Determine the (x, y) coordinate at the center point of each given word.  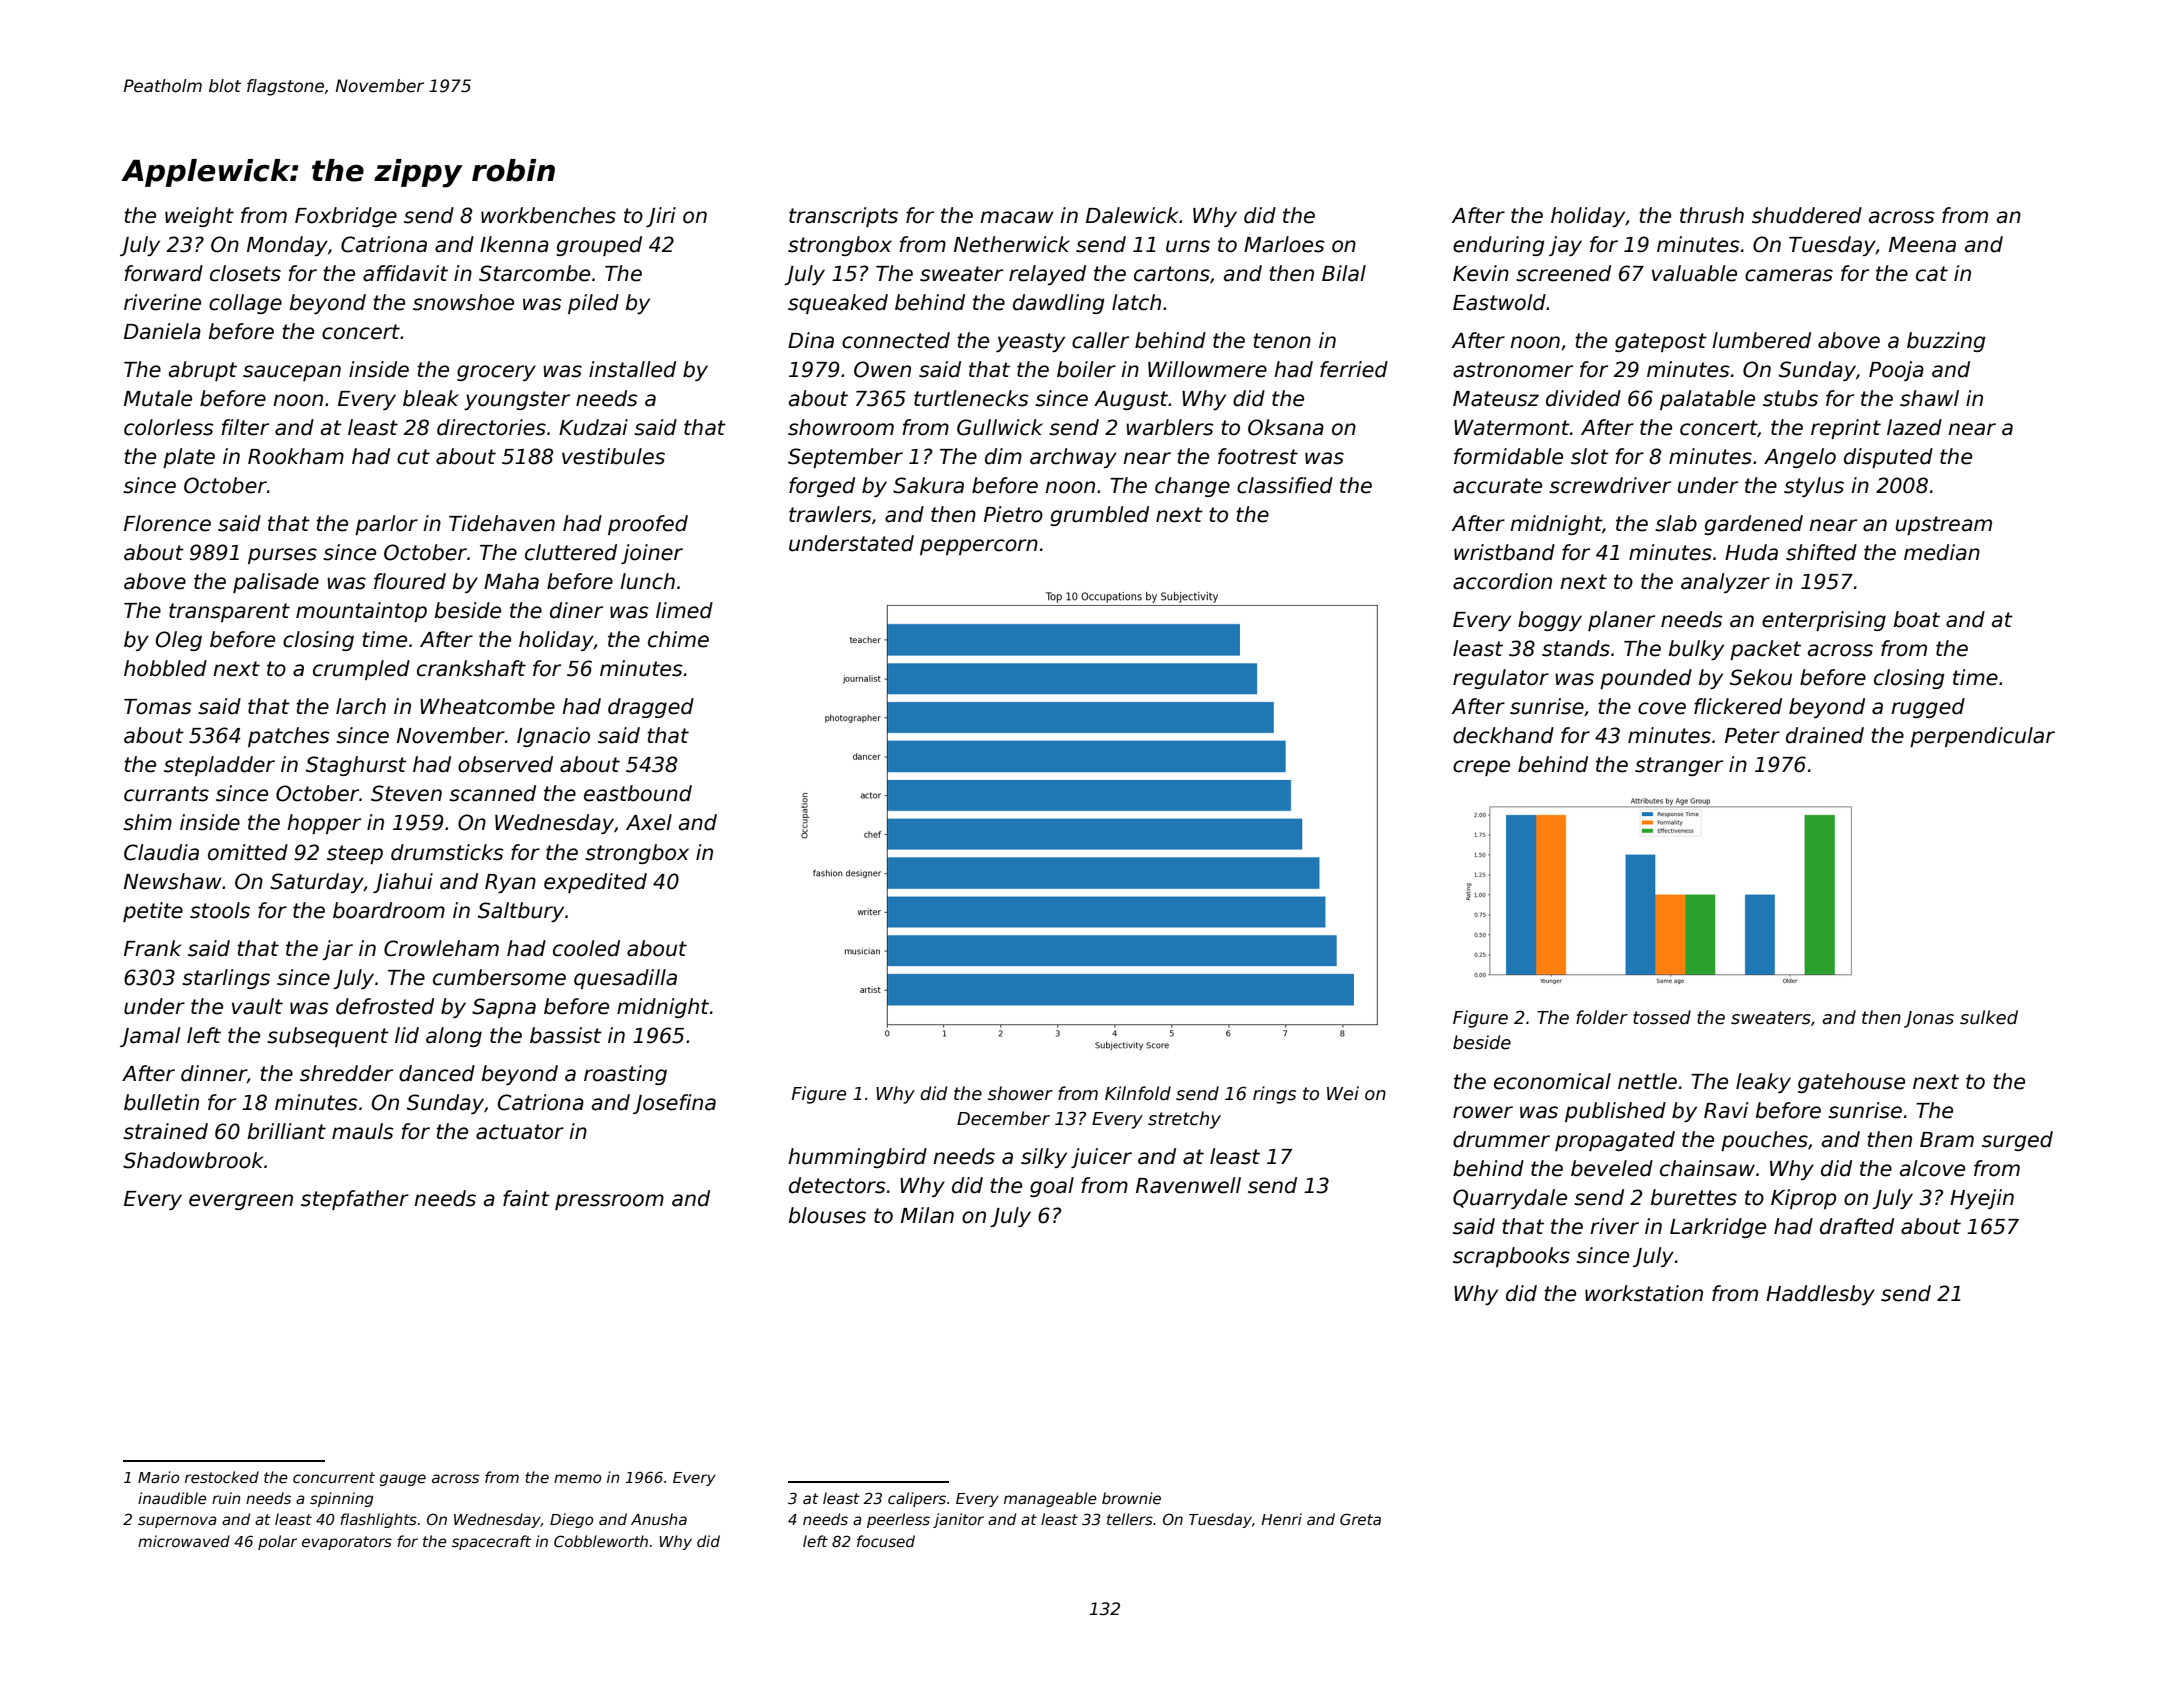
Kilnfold (1138, 1093)
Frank (152, 948)
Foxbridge (346, 217)
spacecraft (491, 1542)
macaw (1017, 217)
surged (2017, 1141)
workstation (1644, 1293)
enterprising (1824, 621)
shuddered (1807, 215)
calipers (917, 1499)
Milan (927, 1215)
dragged (651, 708)
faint (526, 1198)
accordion (1502, 581)
